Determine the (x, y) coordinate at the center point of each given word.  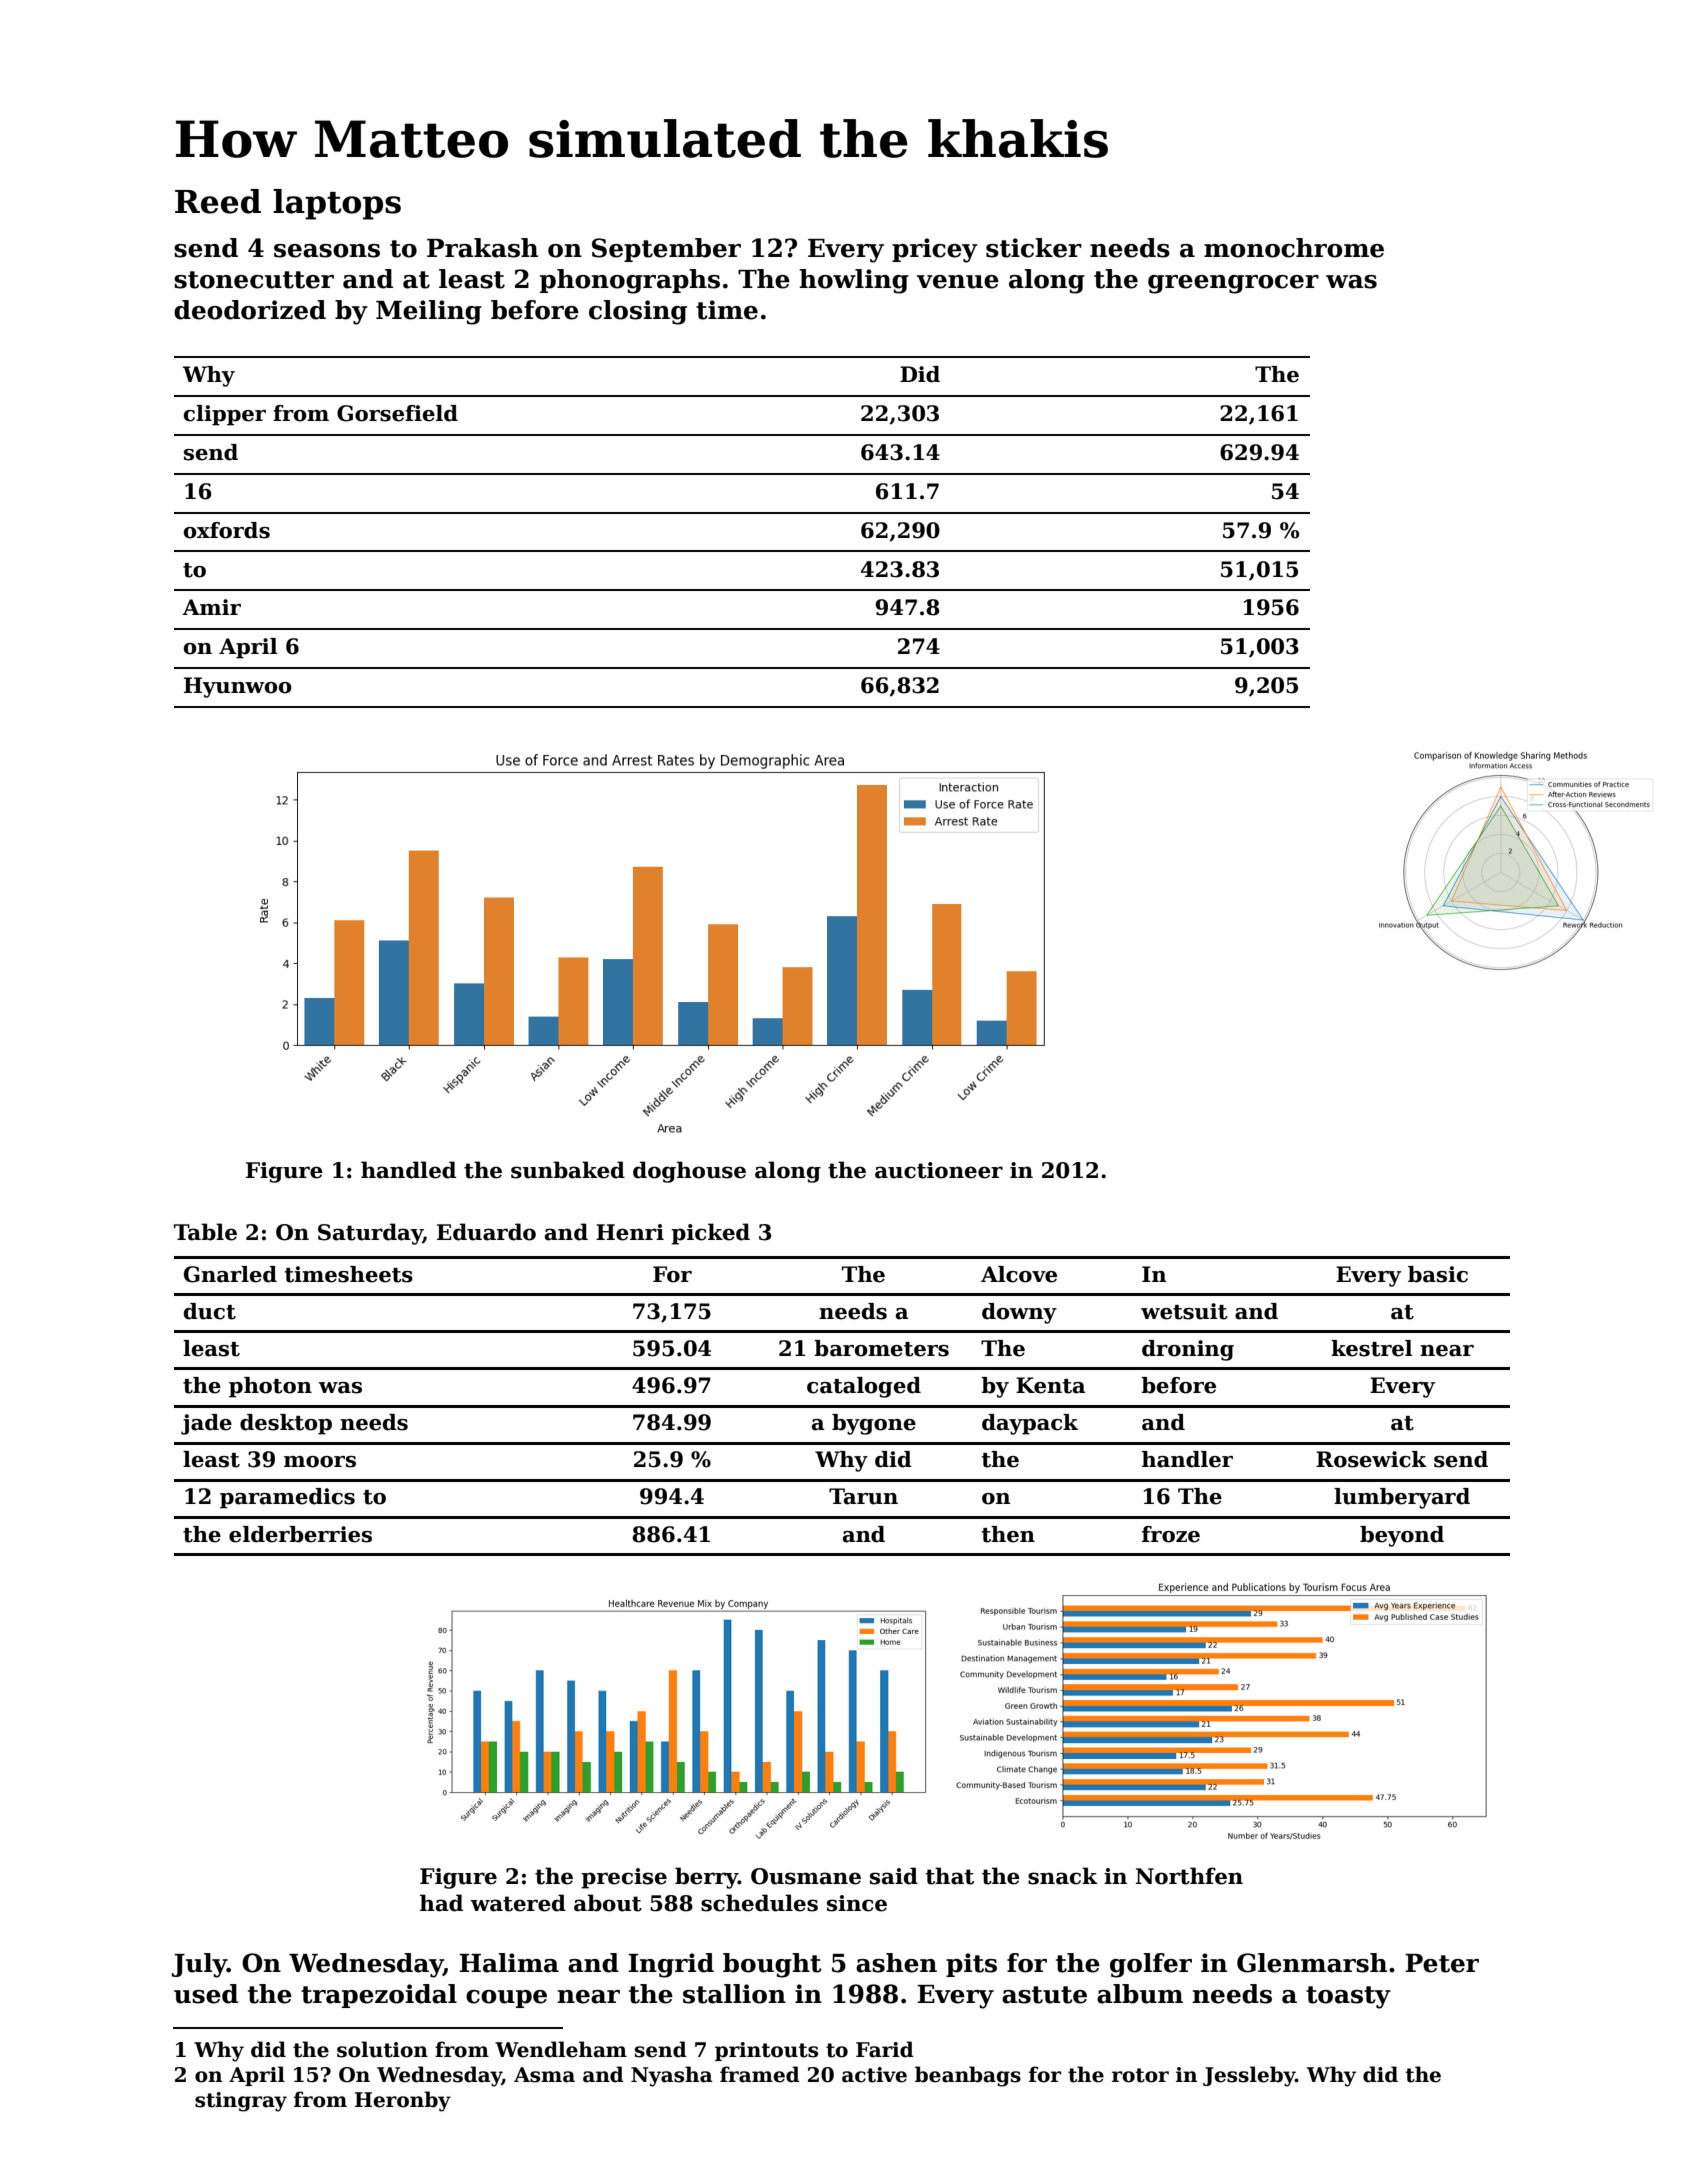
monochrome (1294, 248)
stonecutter (254, 280)
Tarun (863, 1496)
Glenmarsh (1312, 1963)
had (441, 1903)
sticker (1034, 248)
